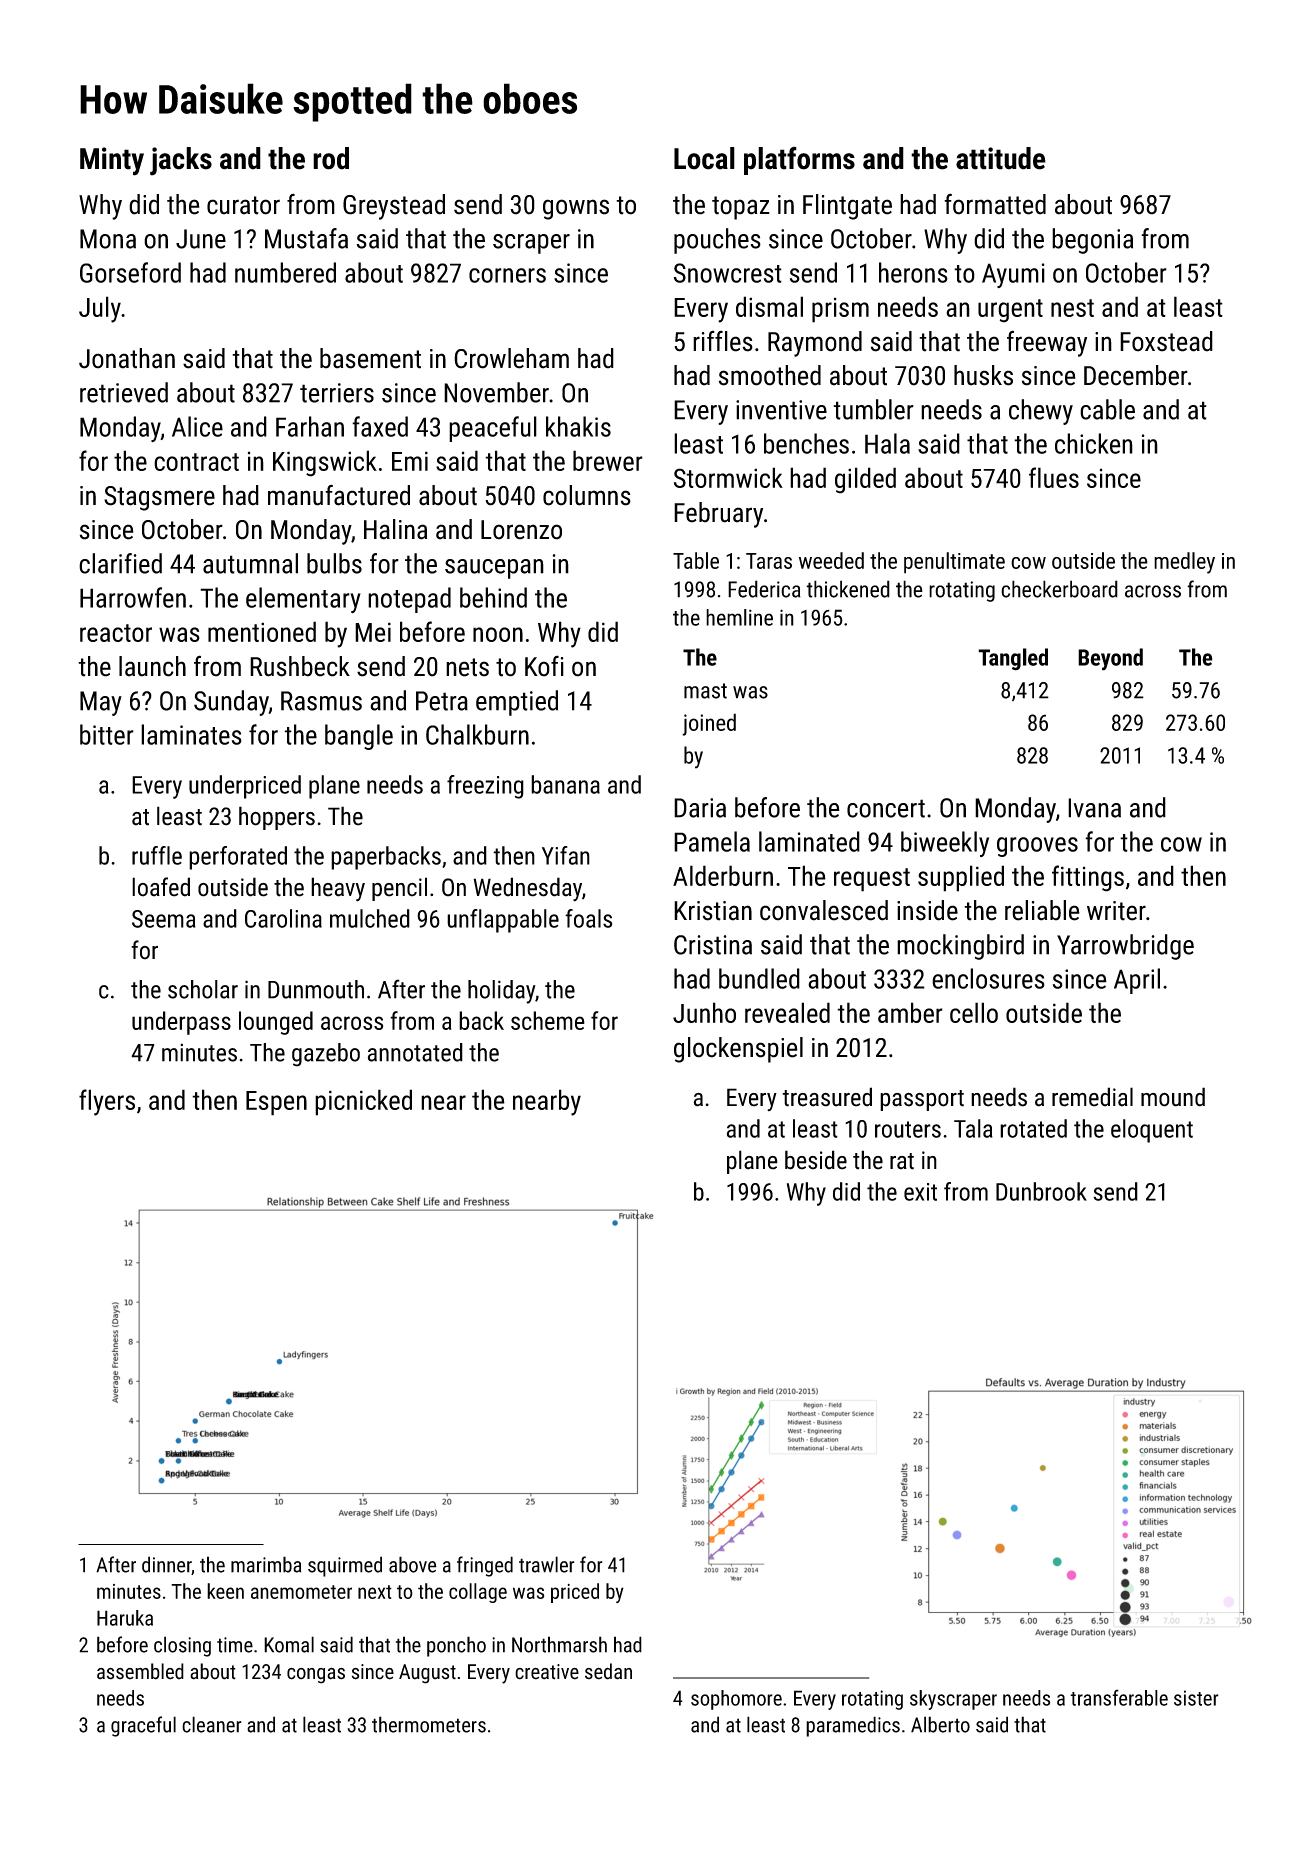 This document has height=1861, width=1316. Describe the element at coordinates (576, 209) in the document. I see `gowns` at that location.
